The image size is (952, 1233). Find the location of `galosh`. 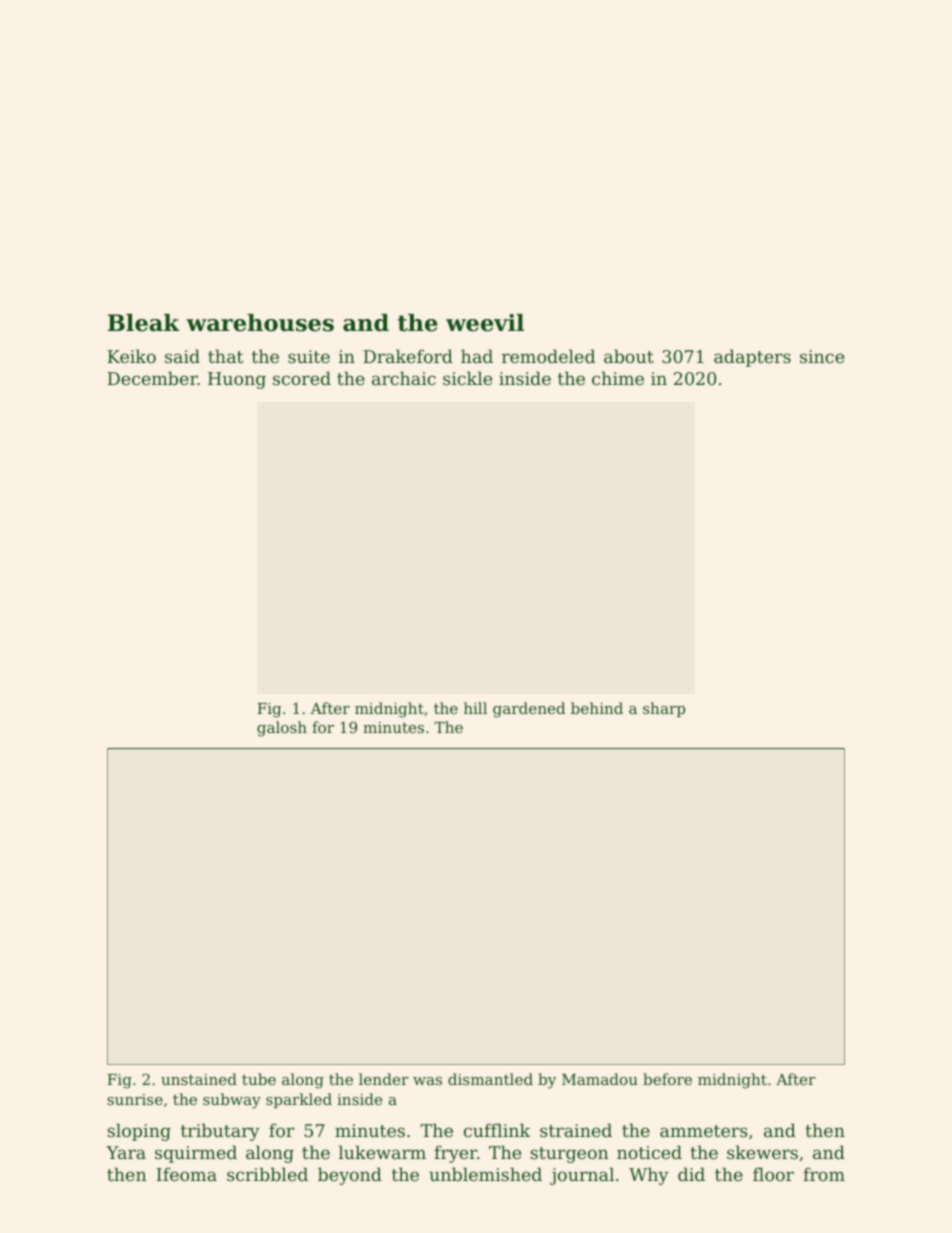

galosh is located at coordinates (282, 729).
